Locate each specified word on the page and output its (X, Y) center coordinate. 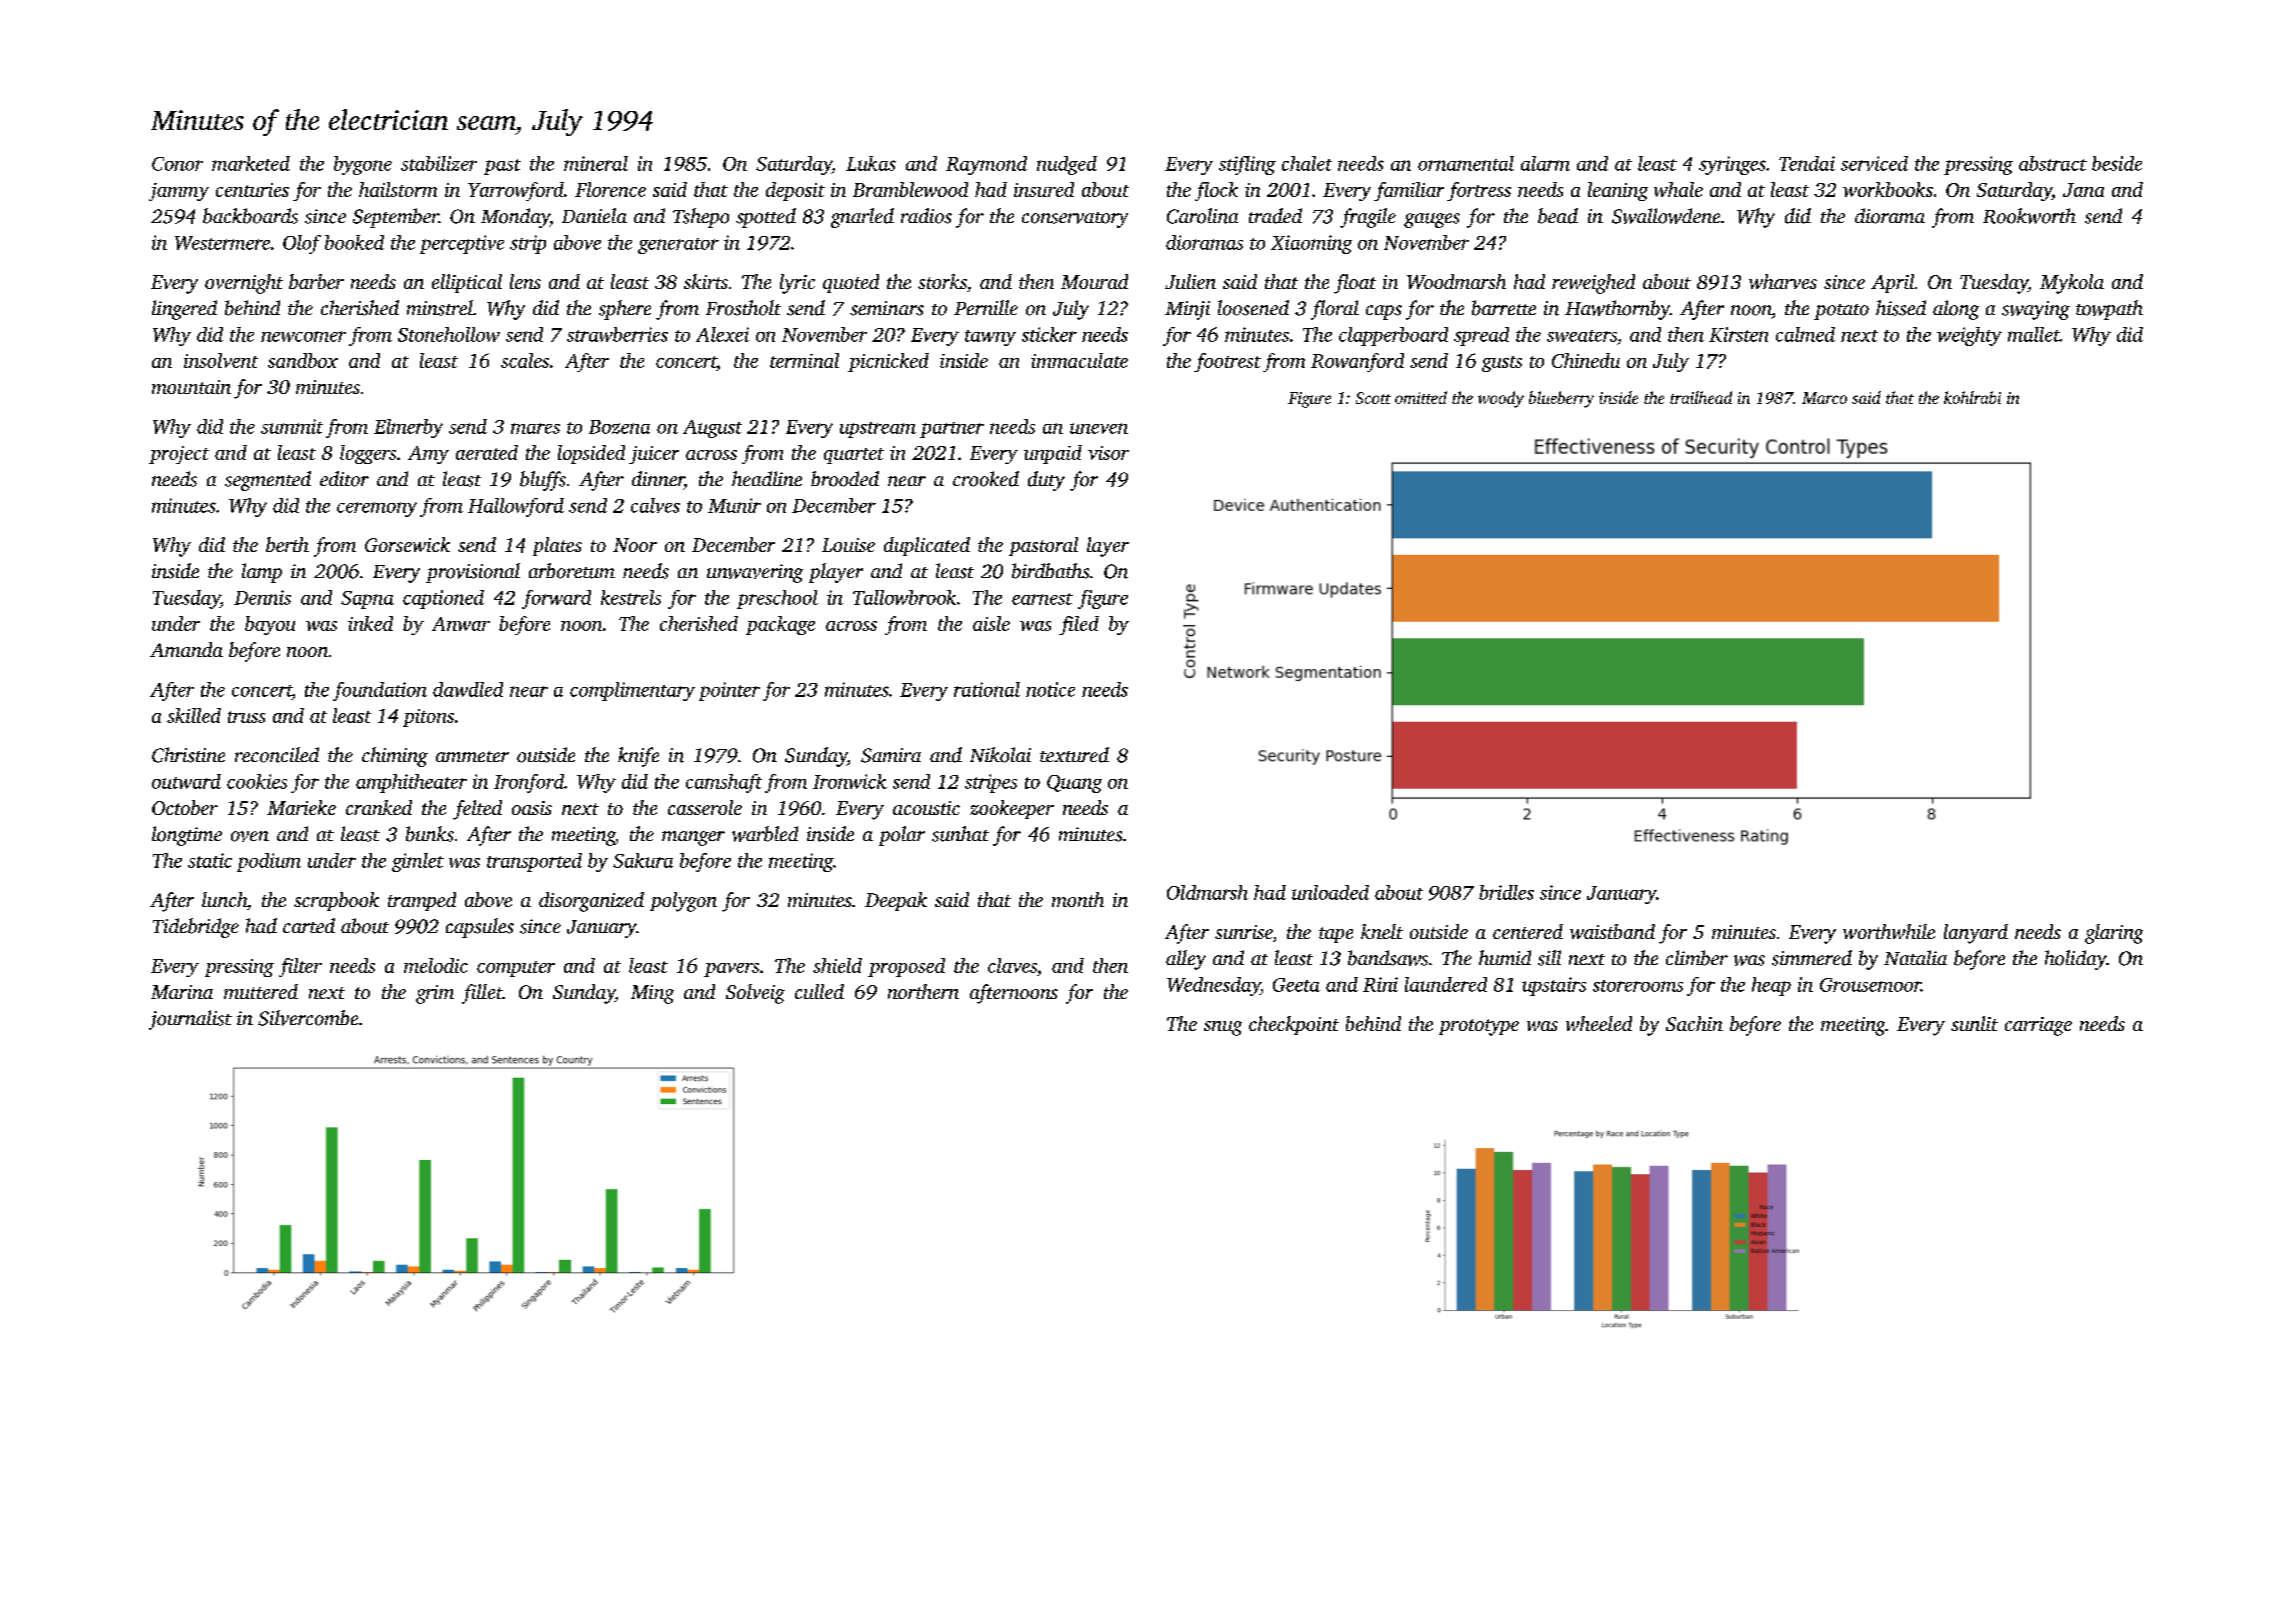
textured (1074, 755)
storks (942, 281)
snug (1223, 1028)
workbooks (1888, 189)
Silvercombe (308, 1018)
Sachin (1694, 1023)
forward (556, 599)
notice (1050, 689)
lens (525, 281)
